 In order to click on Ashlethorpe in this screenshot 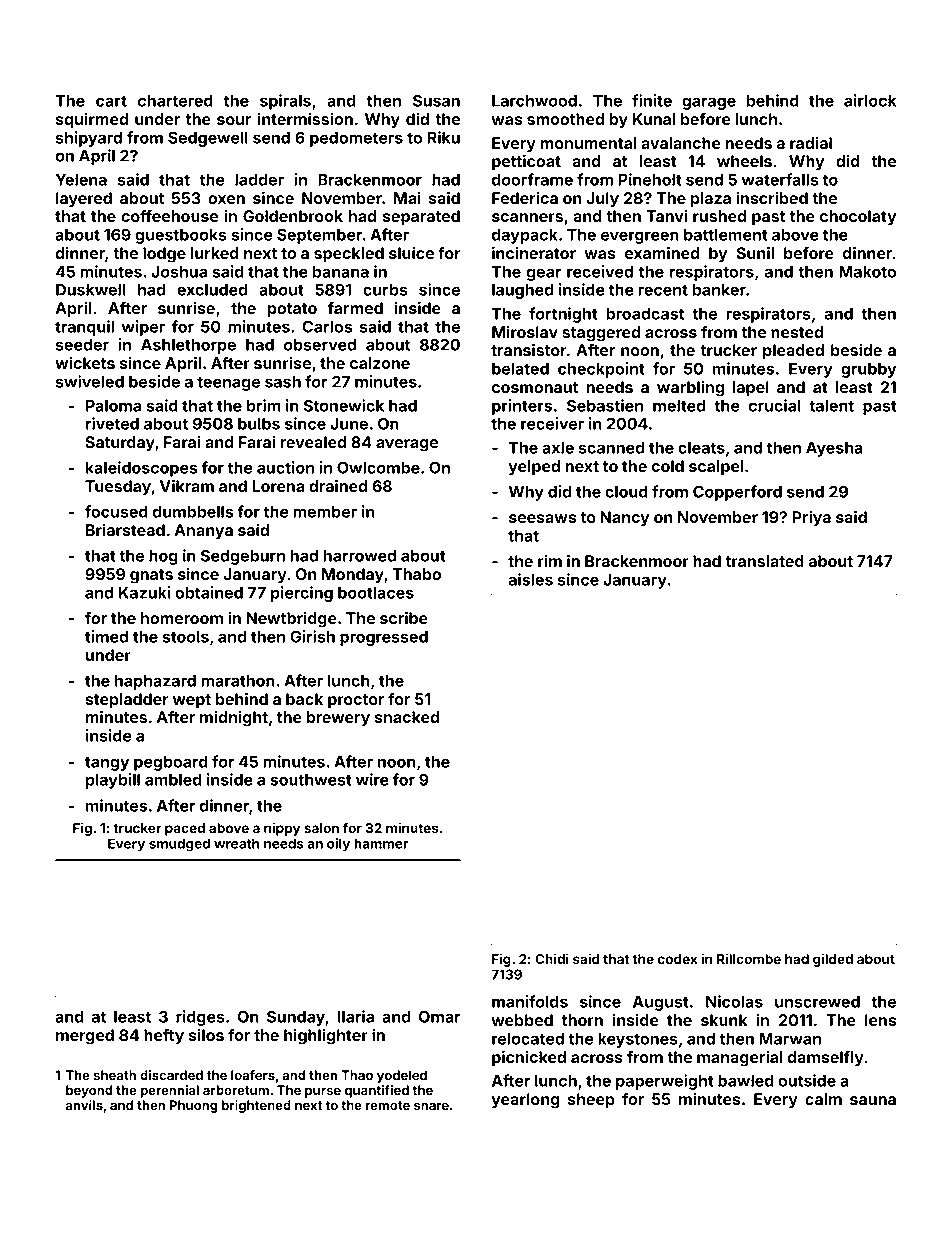, I will do `click(188, 346)`.
